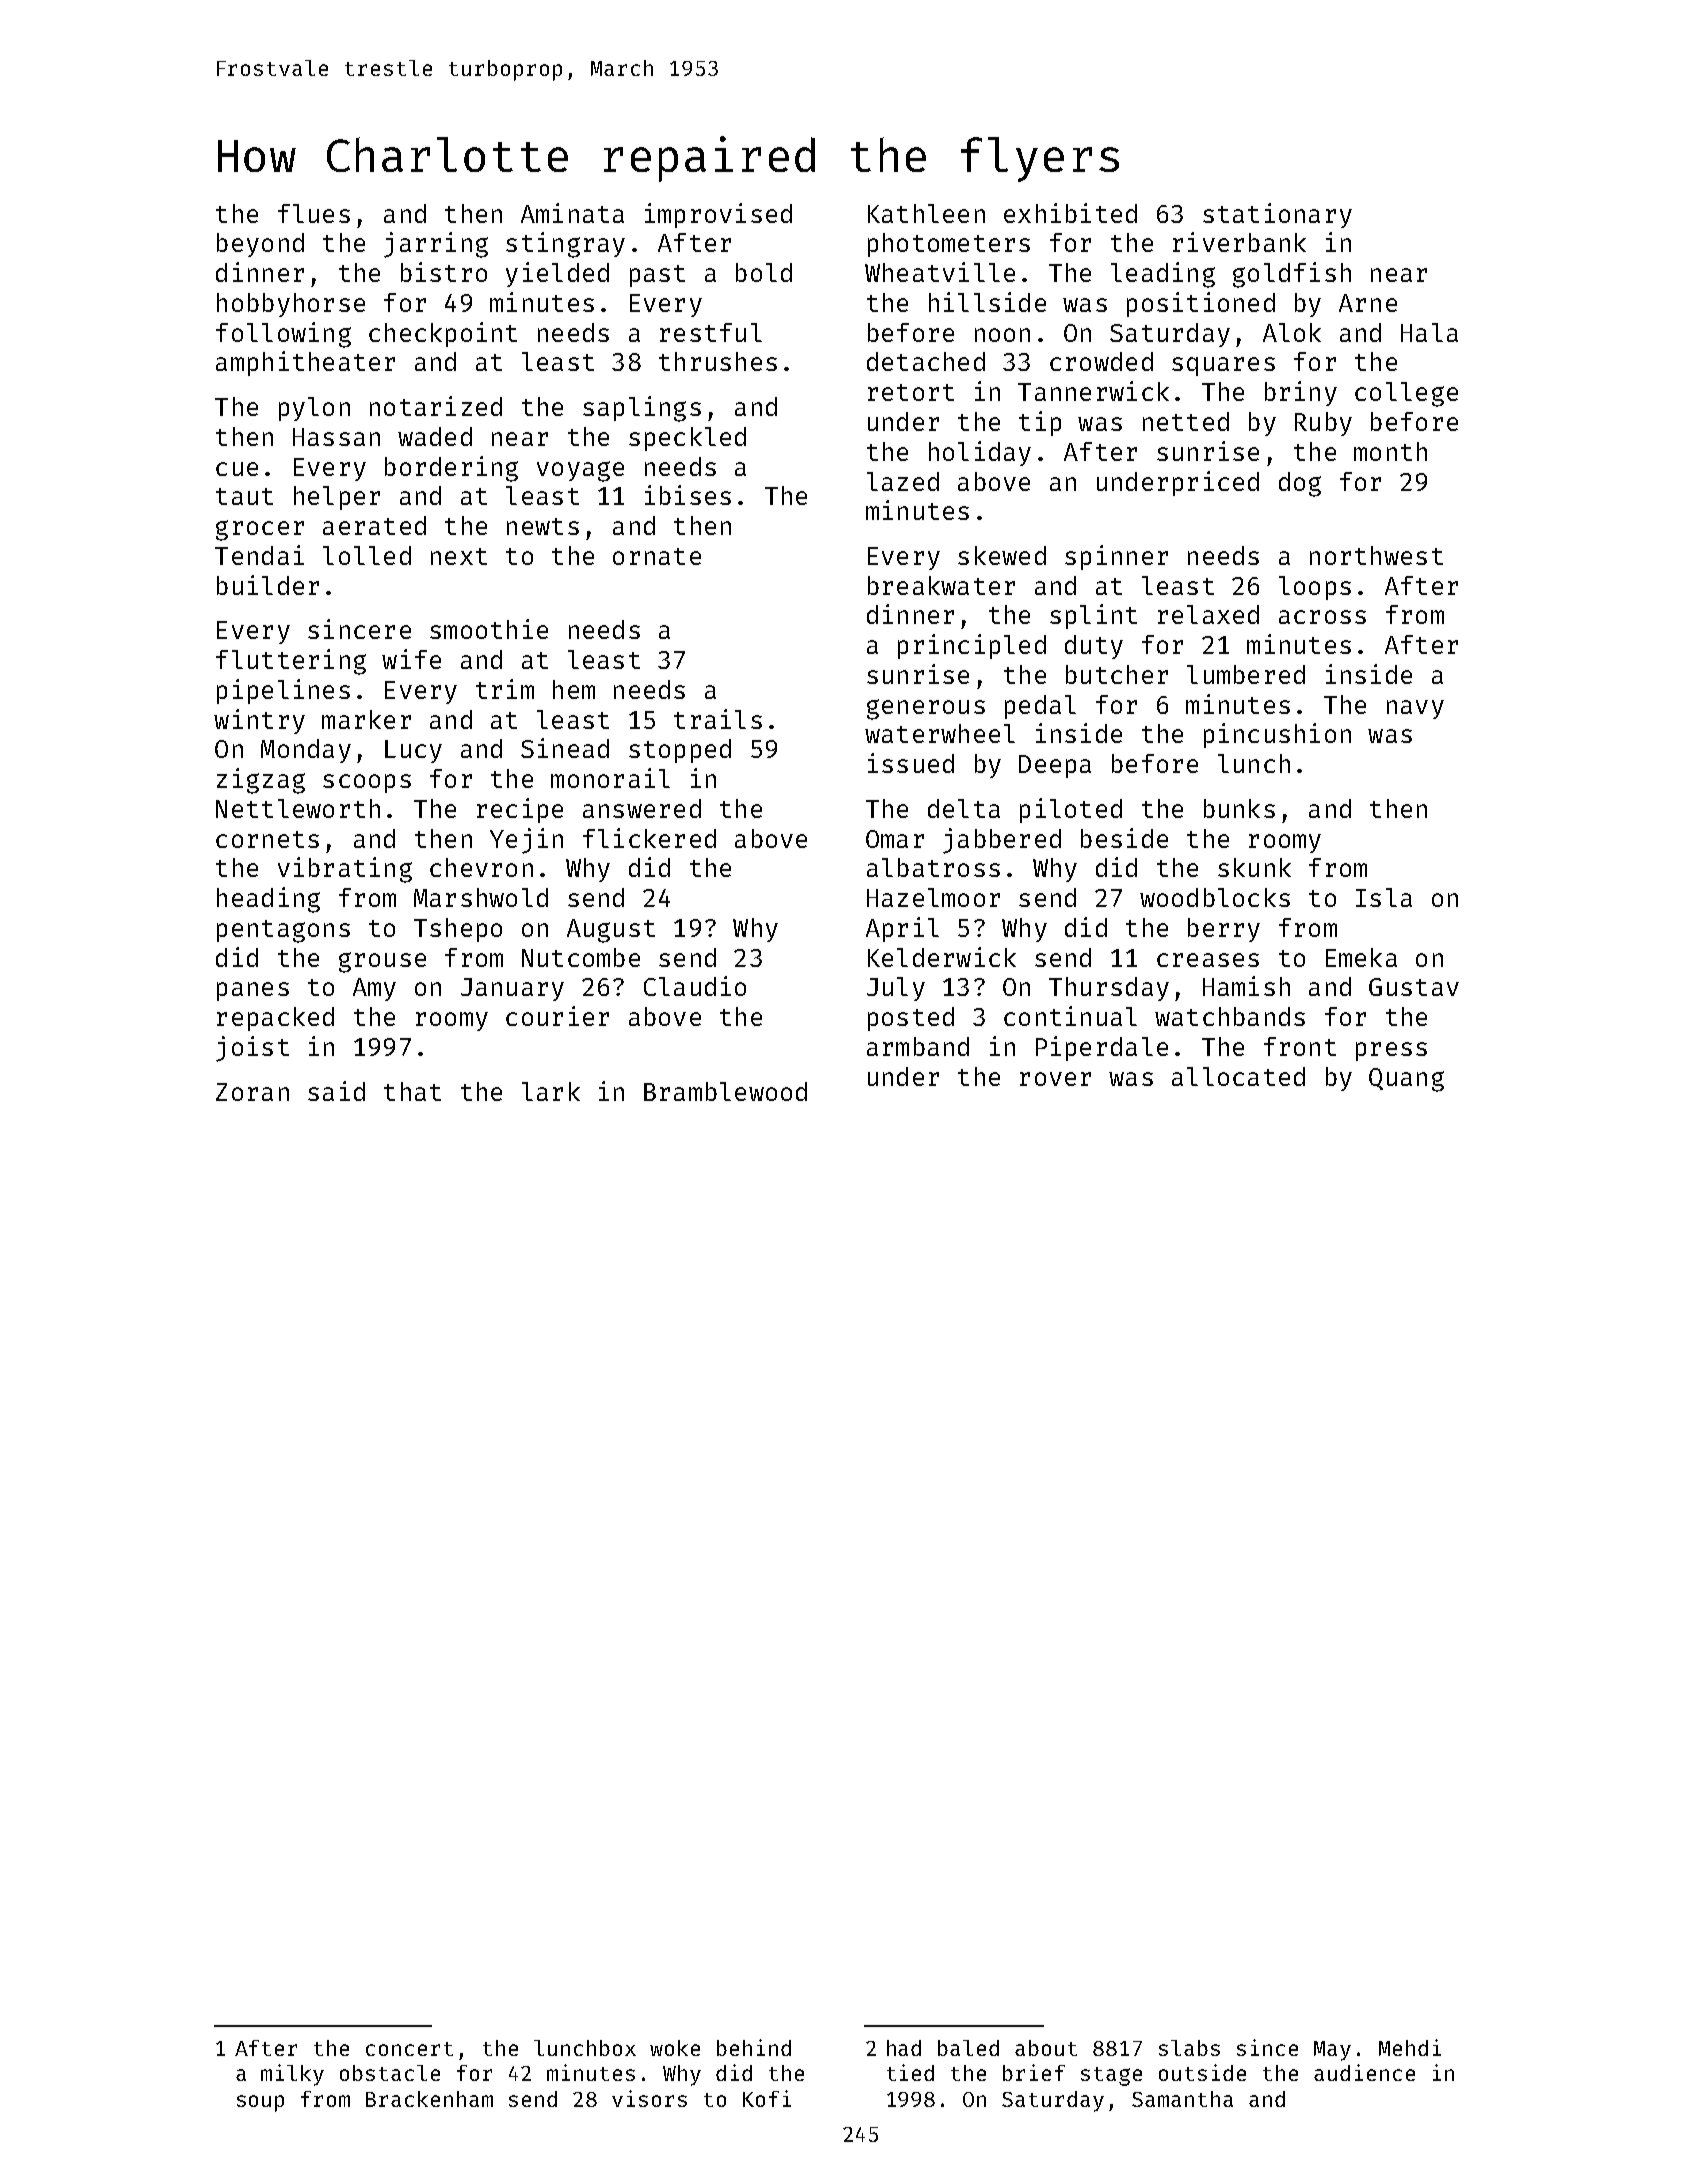 Image resolution: width=1683 pixels, height=2178 pixels. I want to click on tip, so click(1040, 423).
